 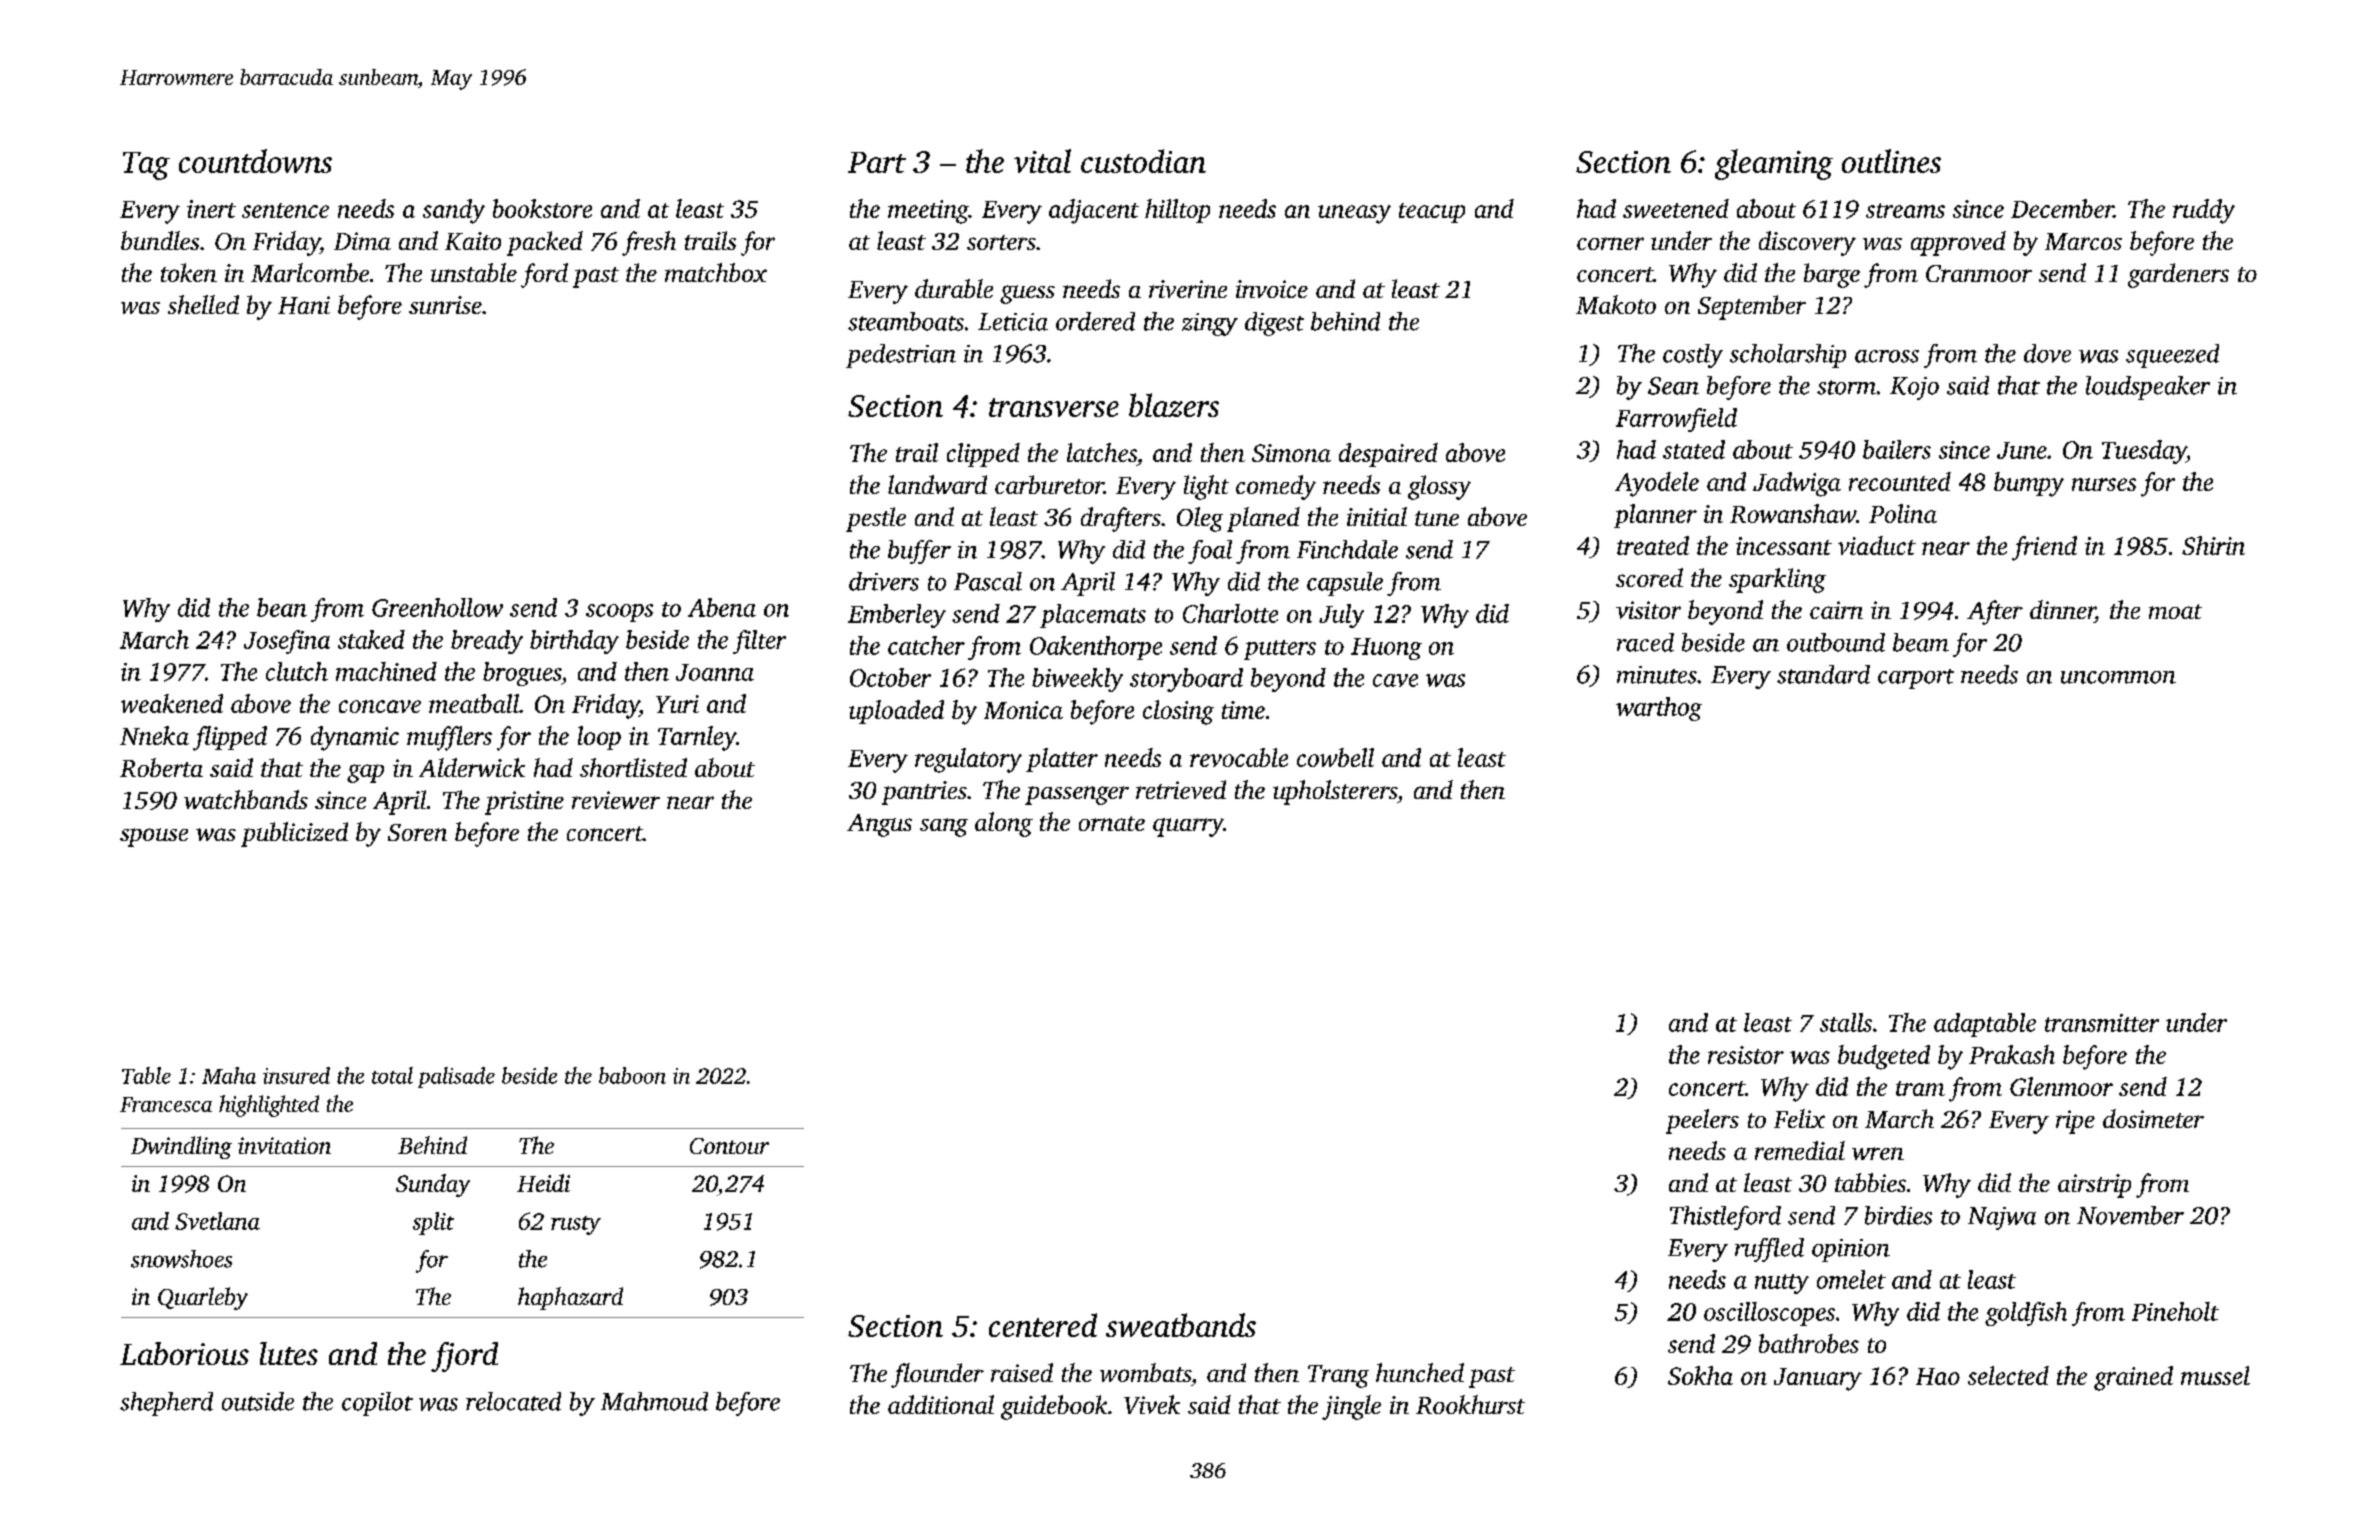 I want to click on Soren, so click(x=417, y=832).
